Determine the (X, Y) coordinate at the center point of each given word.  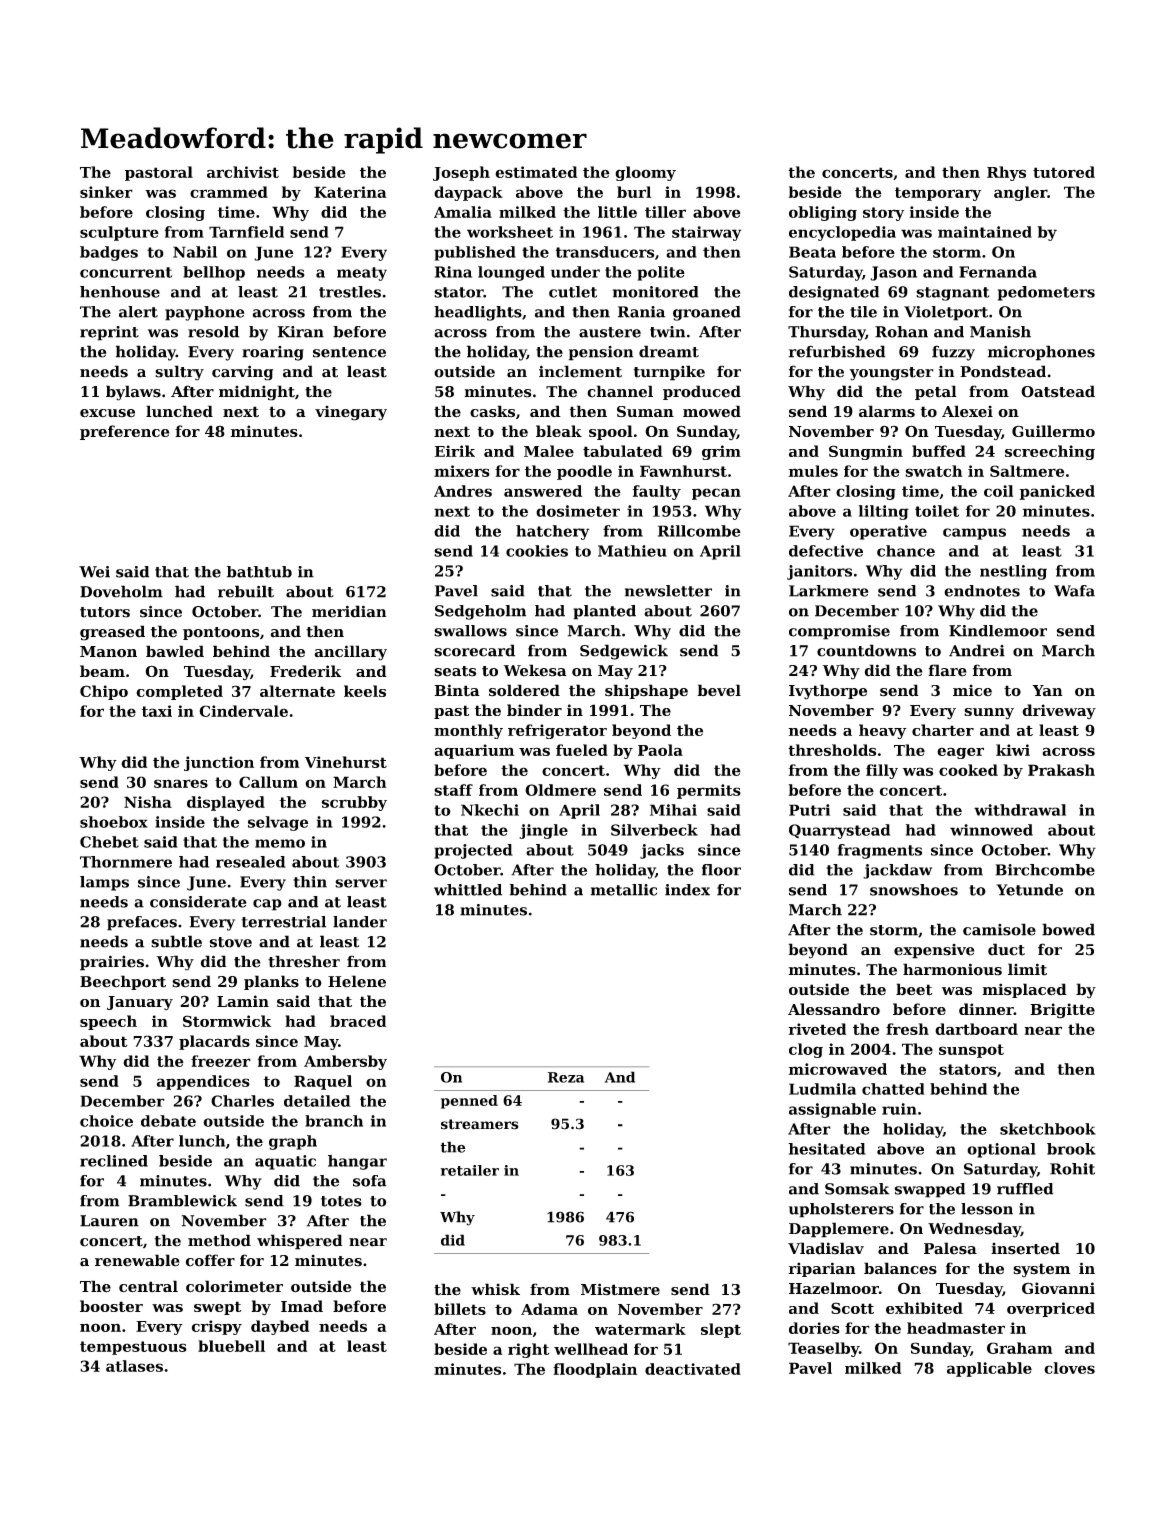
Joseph (461, 173)
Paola (660, 750)
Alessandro (834, 1009)
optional (1001, 1150)
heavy (883, 731)
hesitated (827, 1149)
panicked (1057, 492)
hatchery (552, 532)
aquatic (285, 1162)
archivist (243, 172)
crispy (217, 1327)
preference (125, 432)
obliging (823, 213)
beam (102, 671)
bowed (1068, 929)
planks (271, 982)
